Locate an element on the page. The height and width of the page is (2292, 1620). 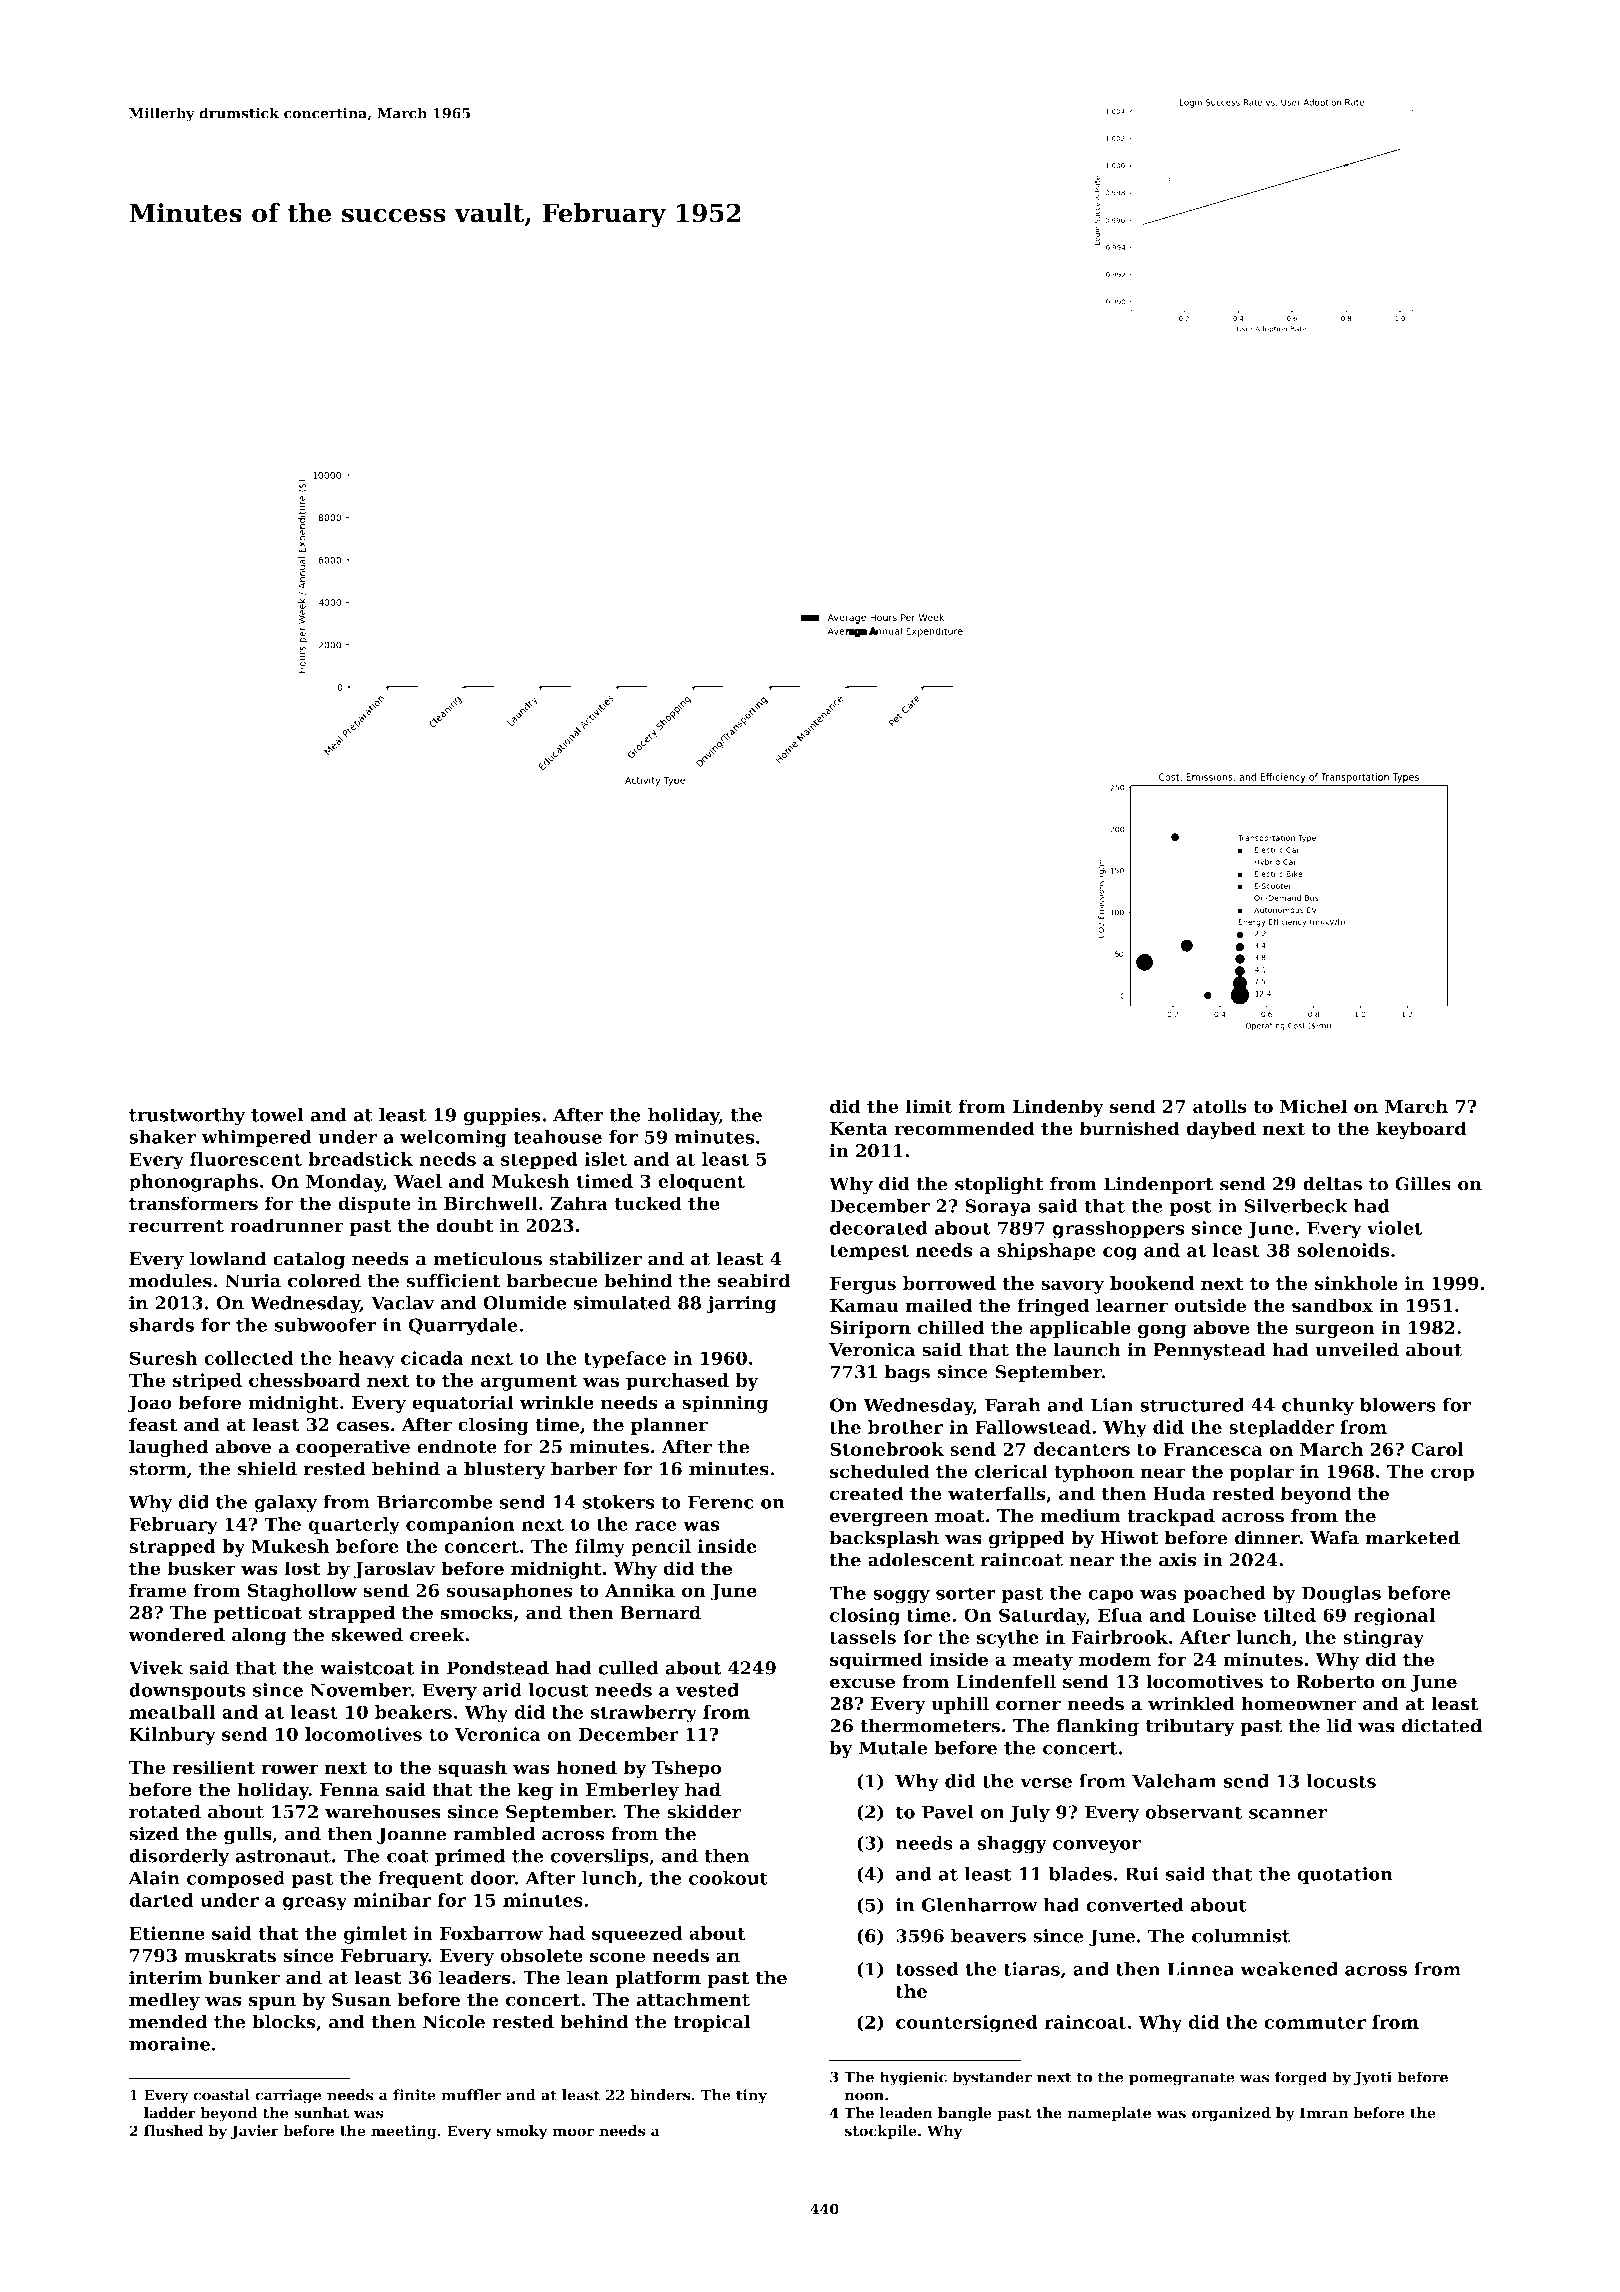
axis is located at coordinates (1178, 1560).
